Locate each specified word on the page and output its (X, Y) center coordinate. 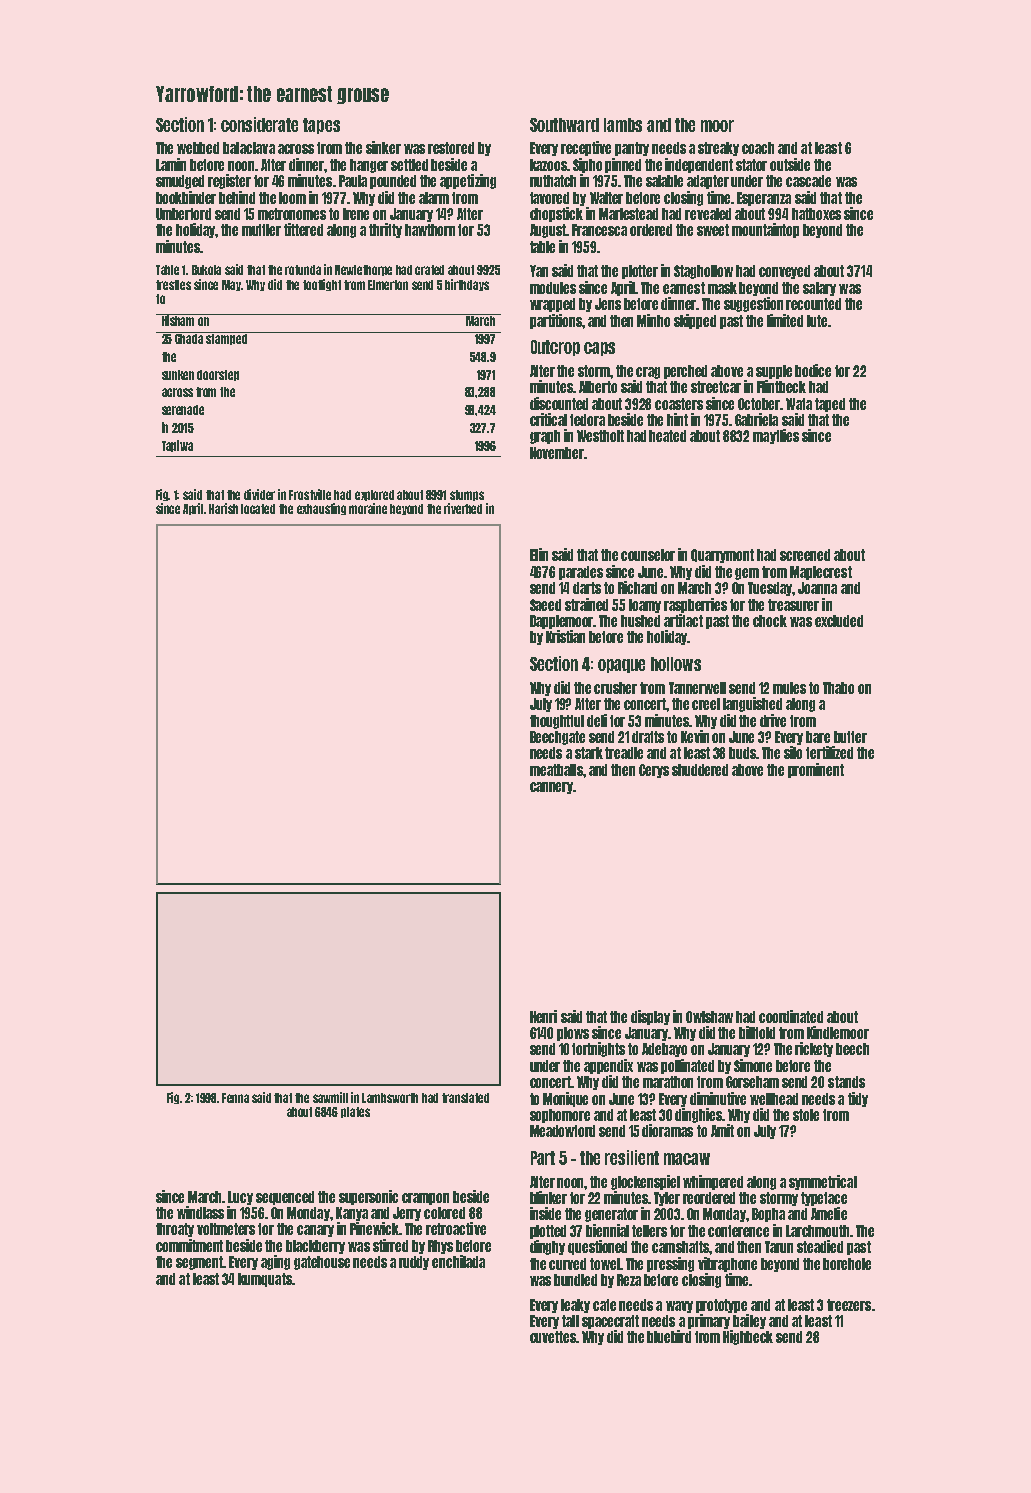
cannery (552, 788)
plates (355, 1112)
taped (830, 405)
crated (429, 270)
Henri (543, 1016)
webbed (198, 148)
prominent (816, 770)
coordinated (791, 1016)
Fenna (235, 1098)
